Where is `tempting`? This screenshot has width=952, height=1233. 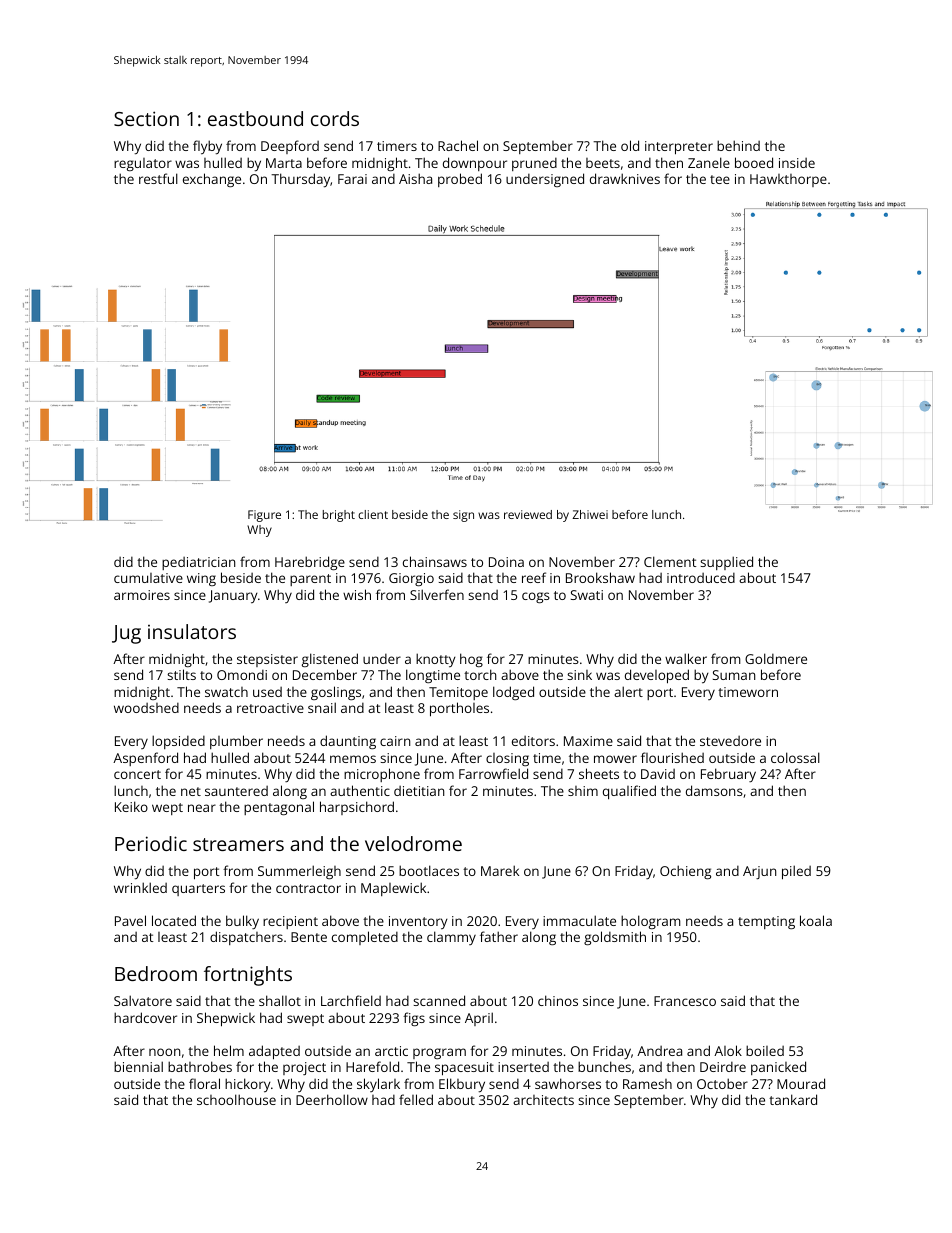
tempting is located at coordinates (766, 922).
